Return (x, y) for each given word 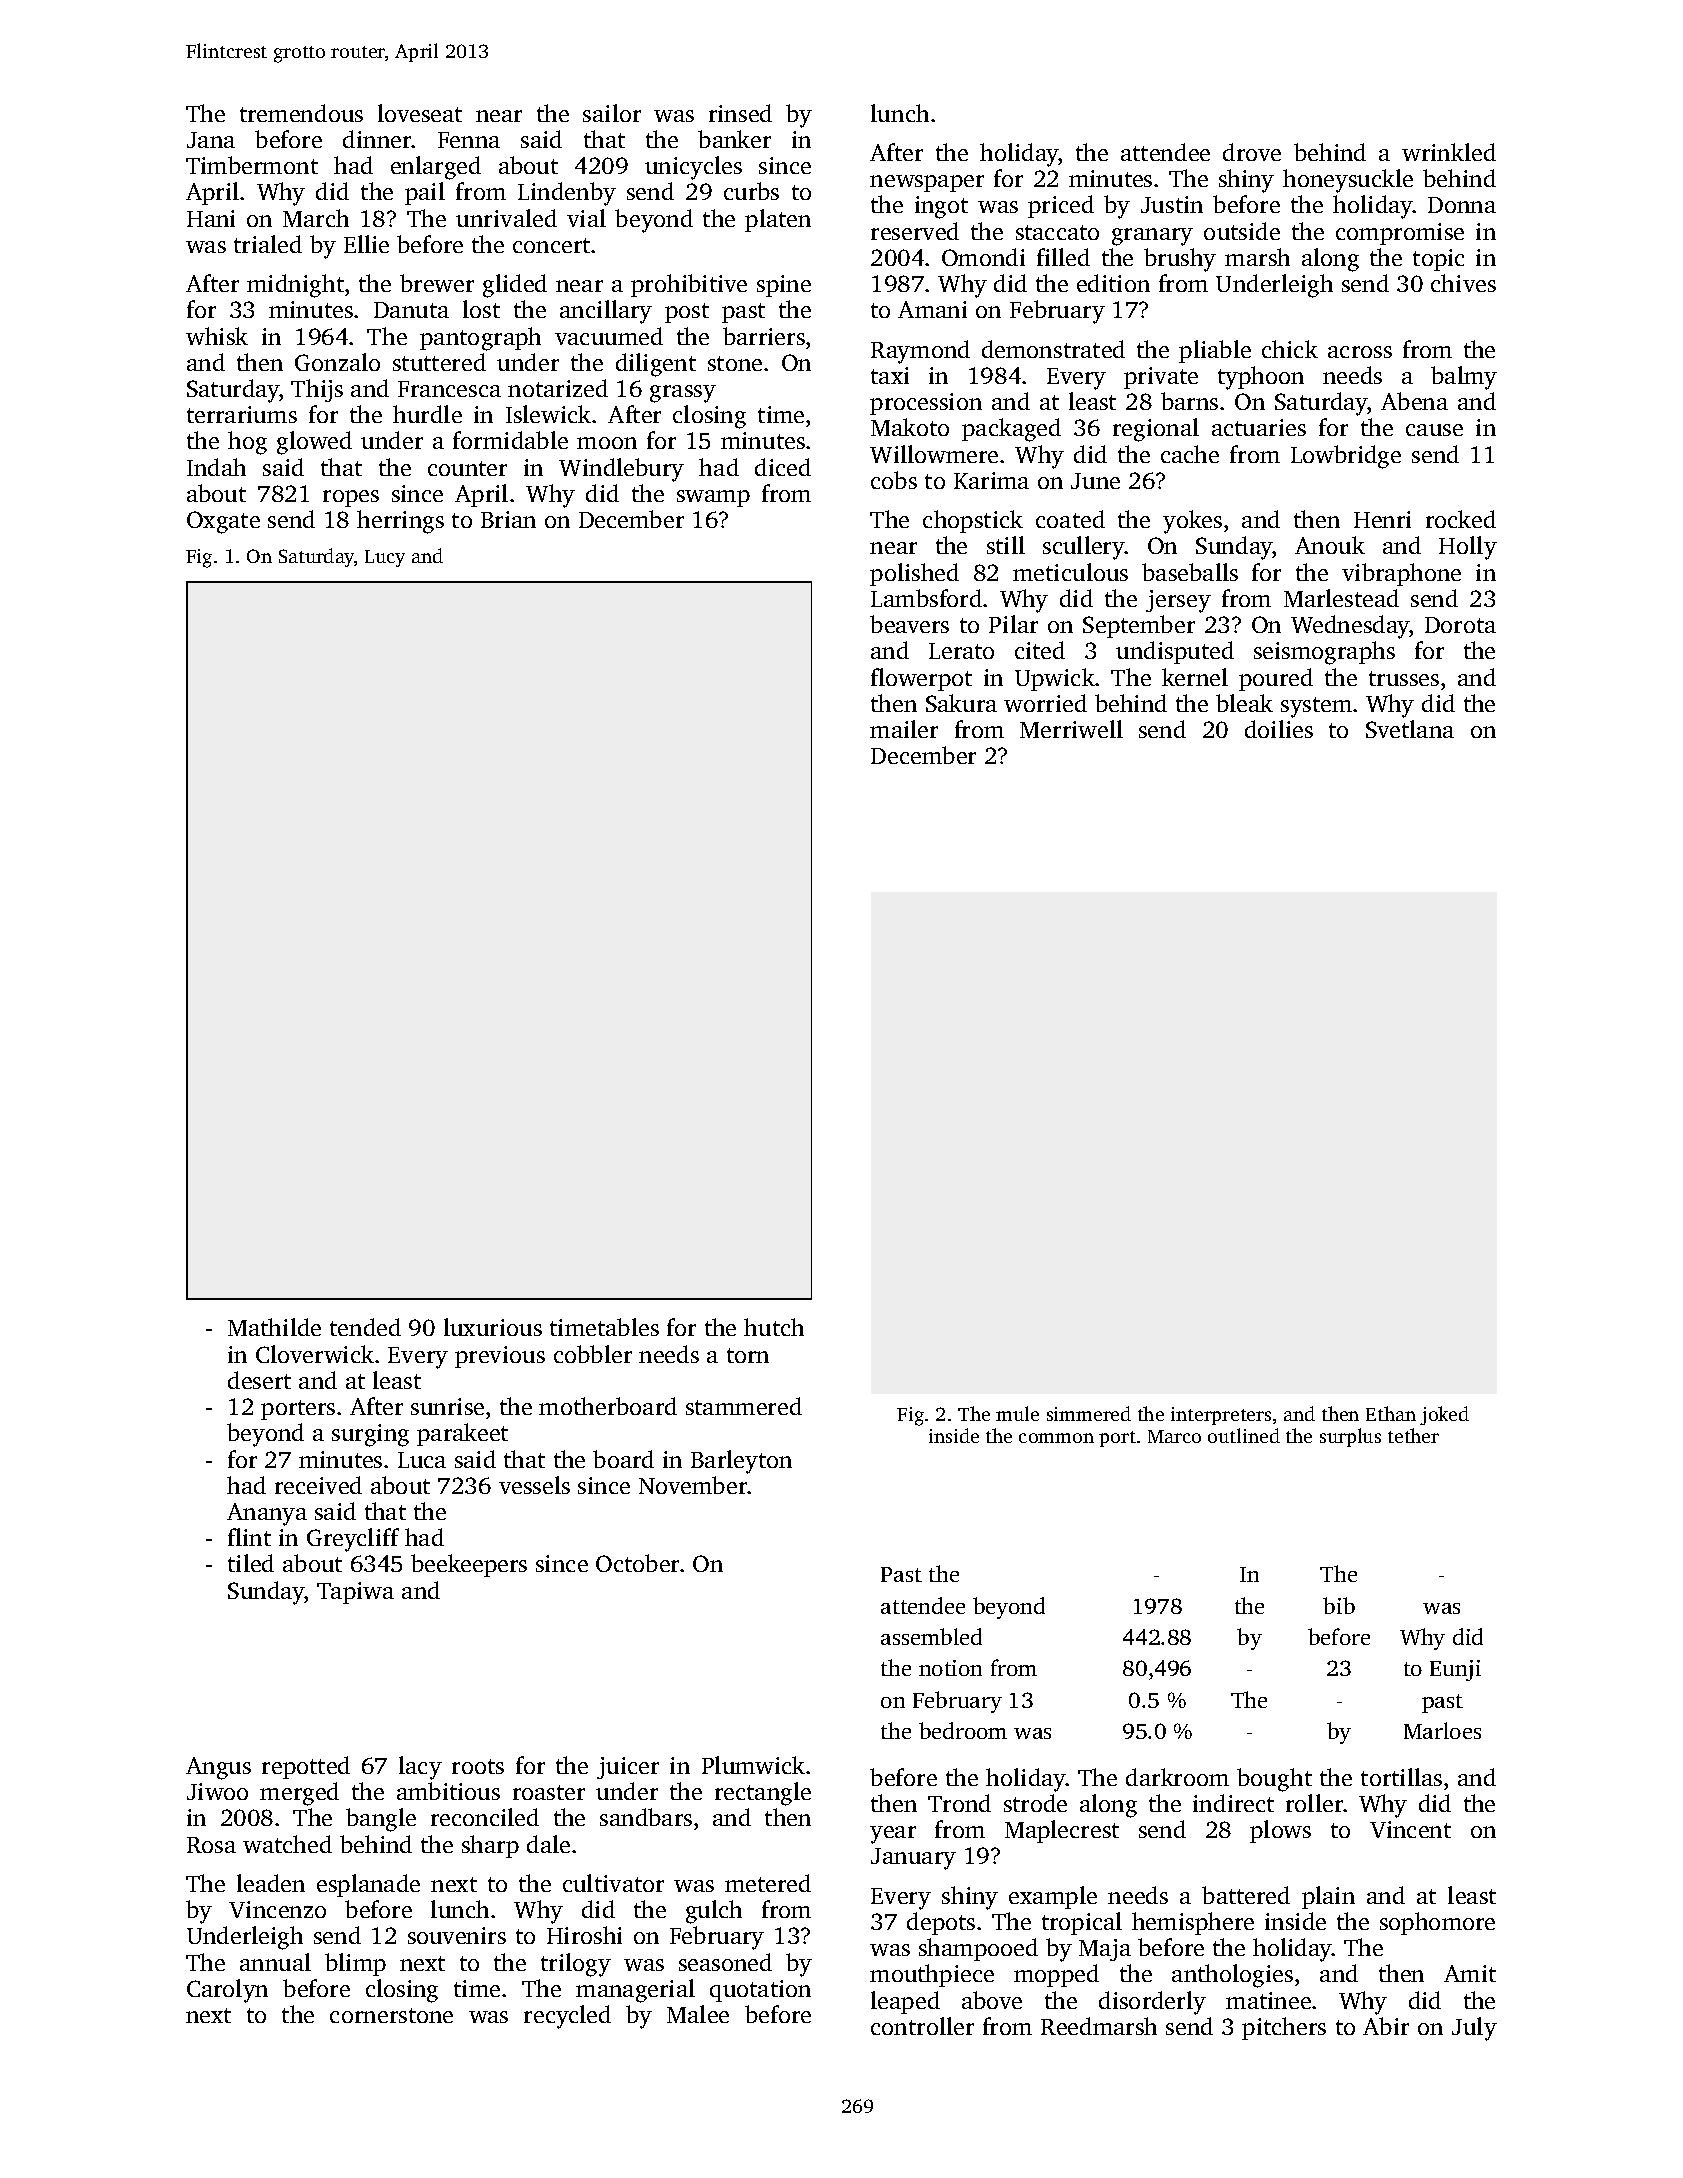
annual (275, 1962)
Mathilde (274, 1327)
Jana (211, 140)
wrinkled (1449, 152)
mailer (904, 729)
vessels (534, 1485)
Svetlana (1410, 729)
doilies (1279, 729)
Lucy (385, 558)
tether (1413, 1435)
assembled (931, 1636)
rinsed (740, 113)
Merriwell (1071, 729)
